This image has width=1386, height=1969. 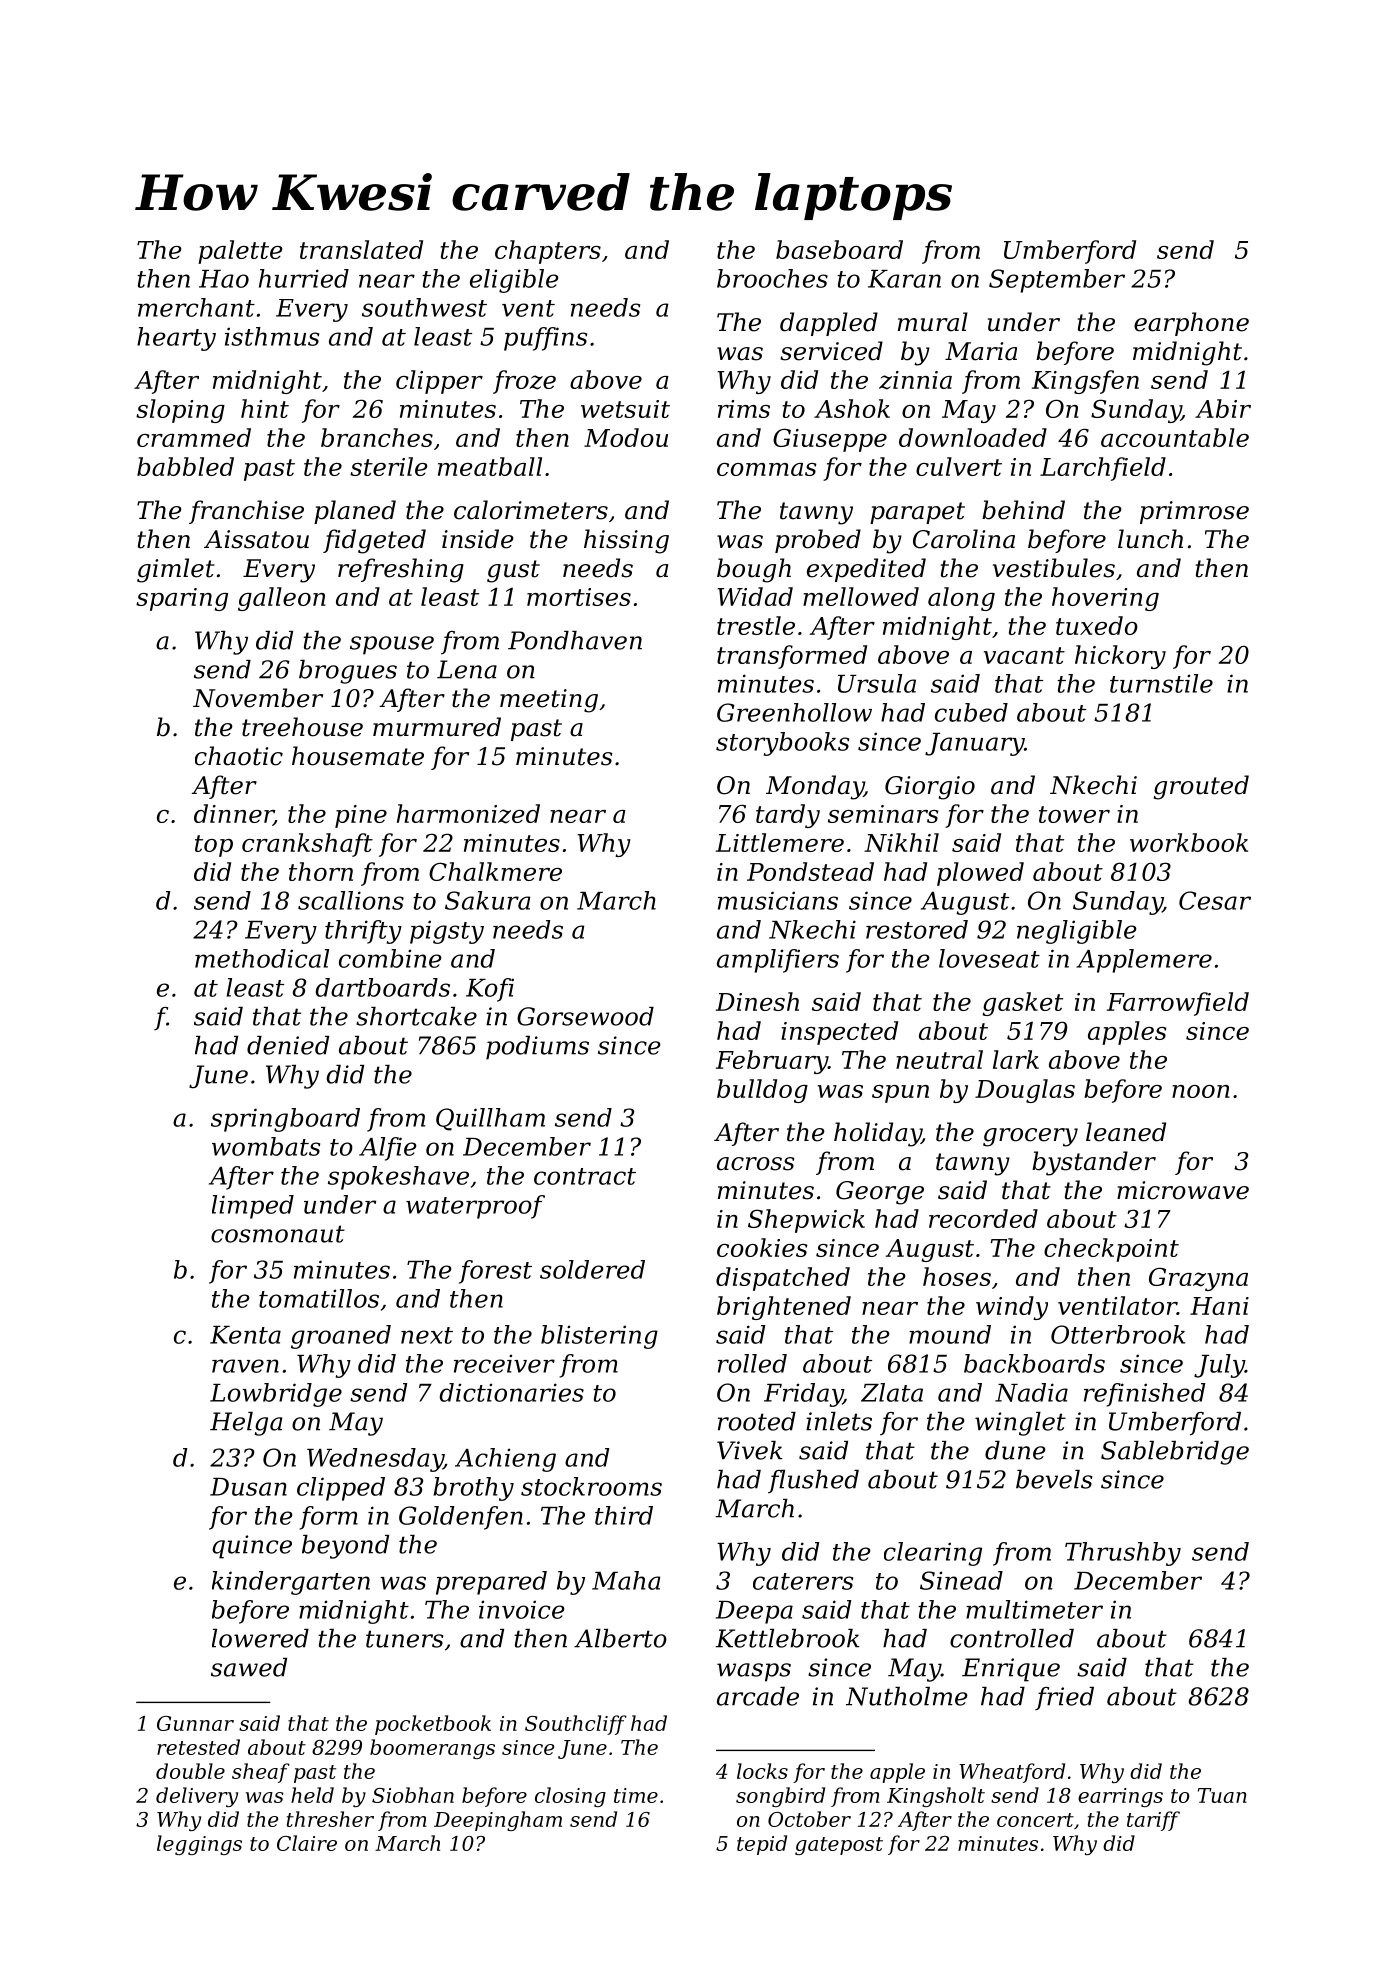 What do you see at coordinates (1194, 512) in the image?
I see `primrose` at bounding box center [1194, 512].
